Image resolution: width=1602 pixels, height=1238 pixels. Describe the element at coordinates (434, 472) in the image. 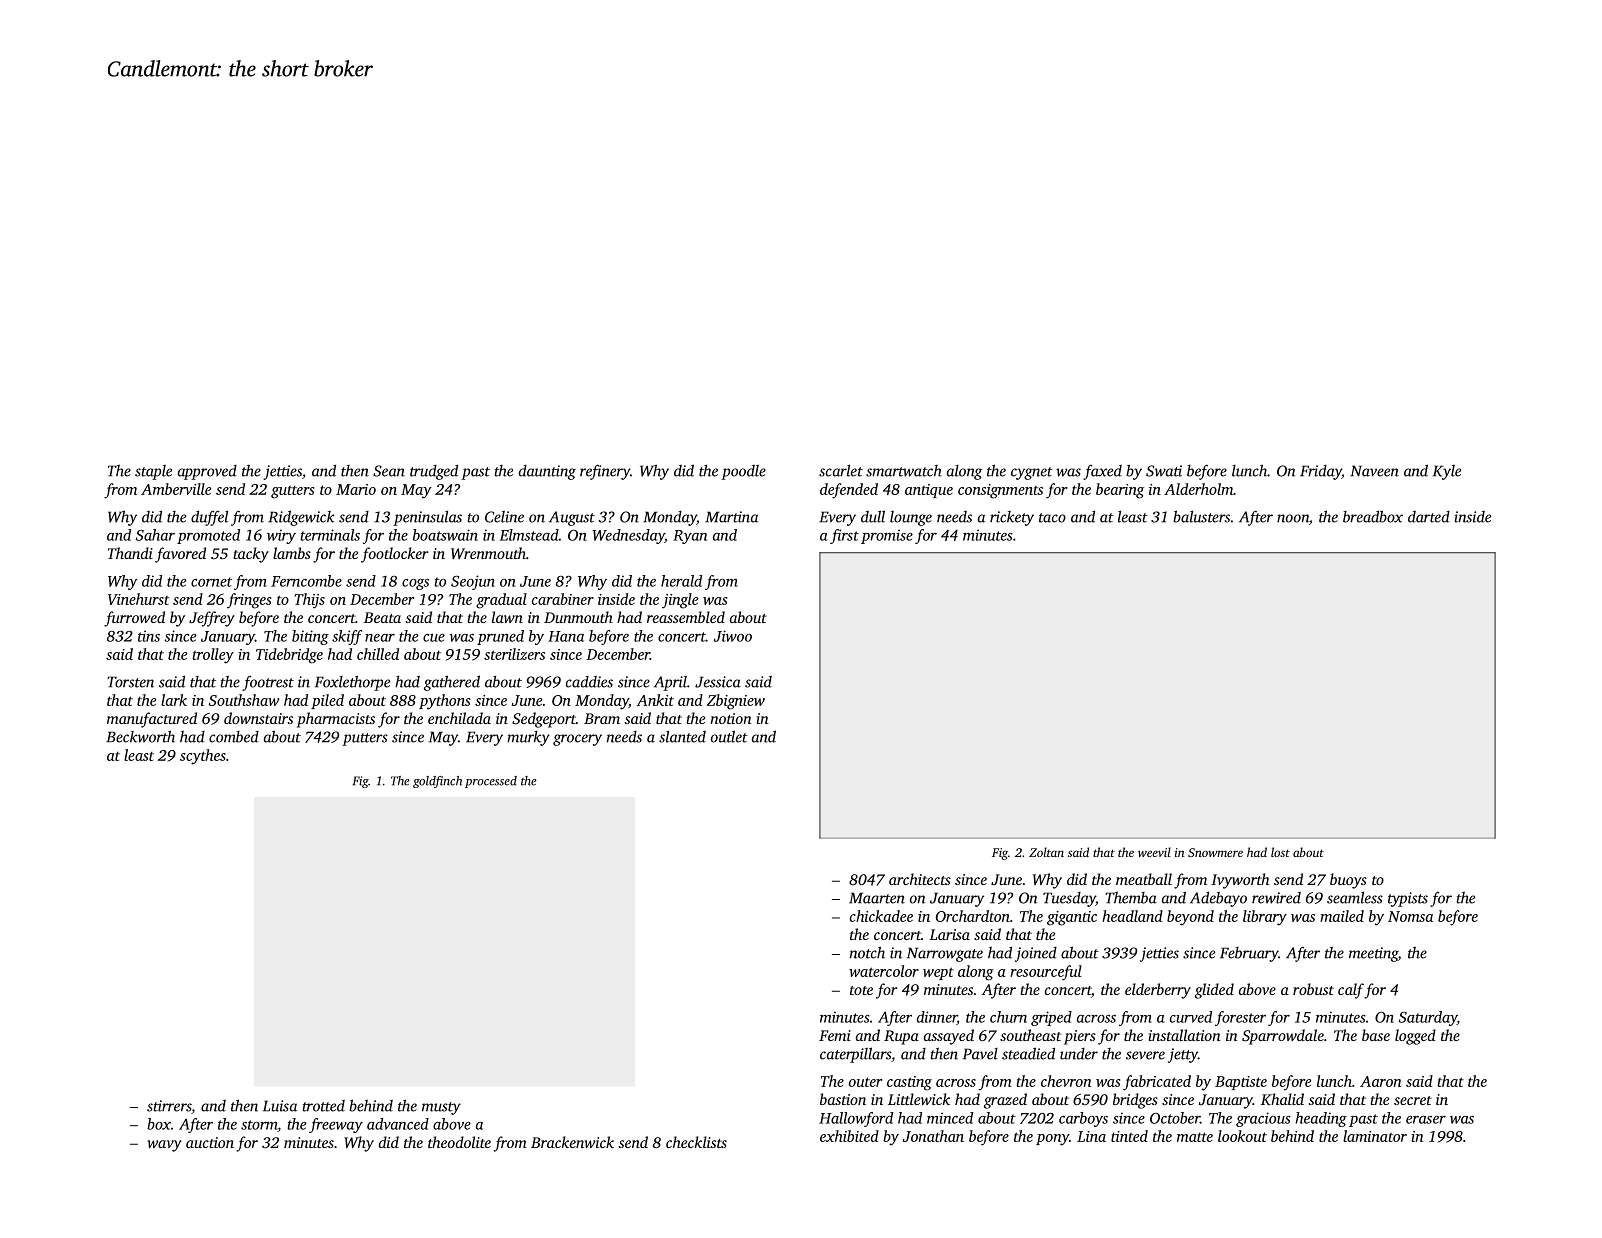

I see `trudged` at that location.
